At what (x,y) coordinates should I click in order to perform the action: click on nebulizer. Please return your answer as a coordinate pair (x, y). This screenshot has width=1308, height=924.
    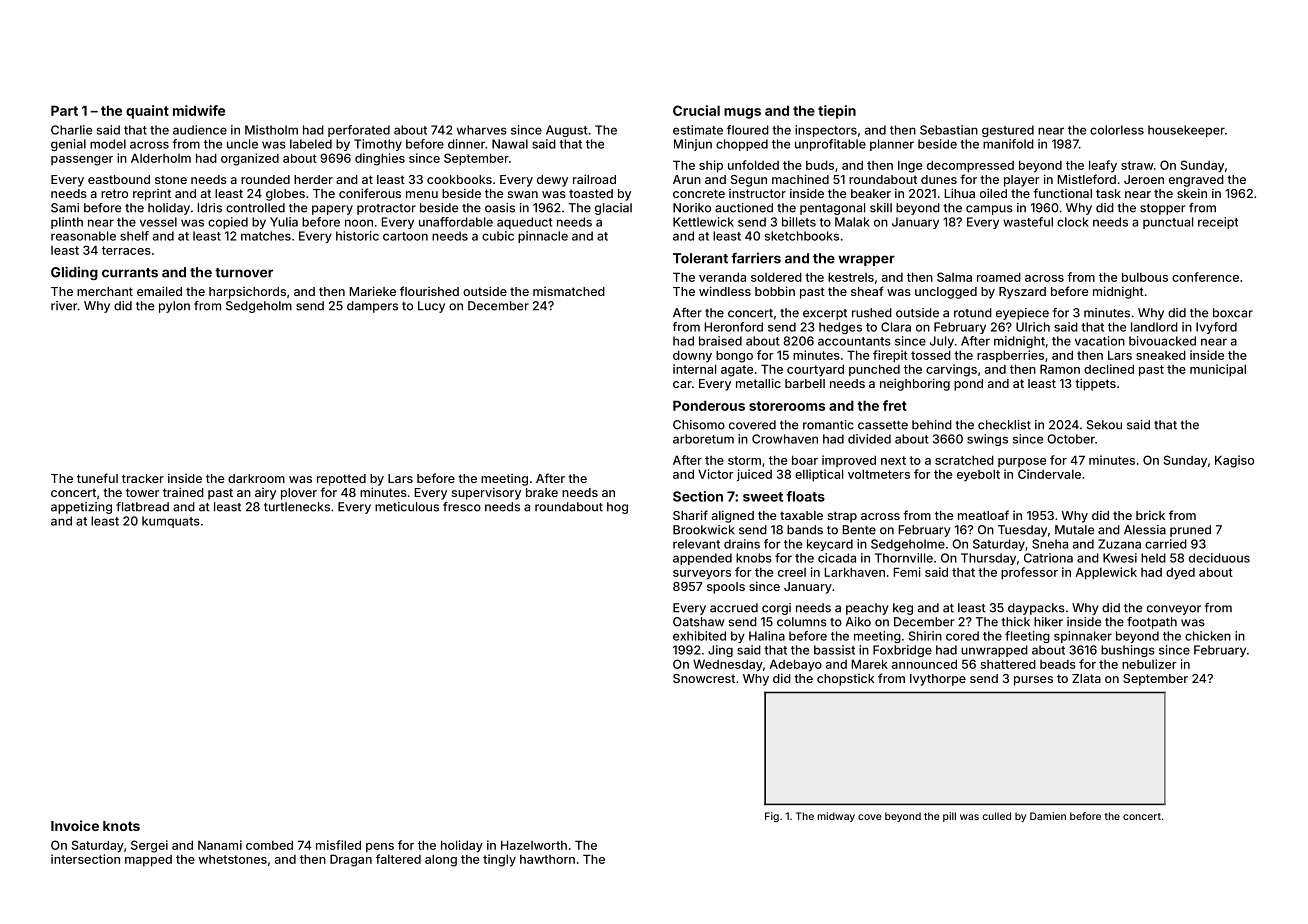
    Looking at the image, I should click on (1149, 664).
